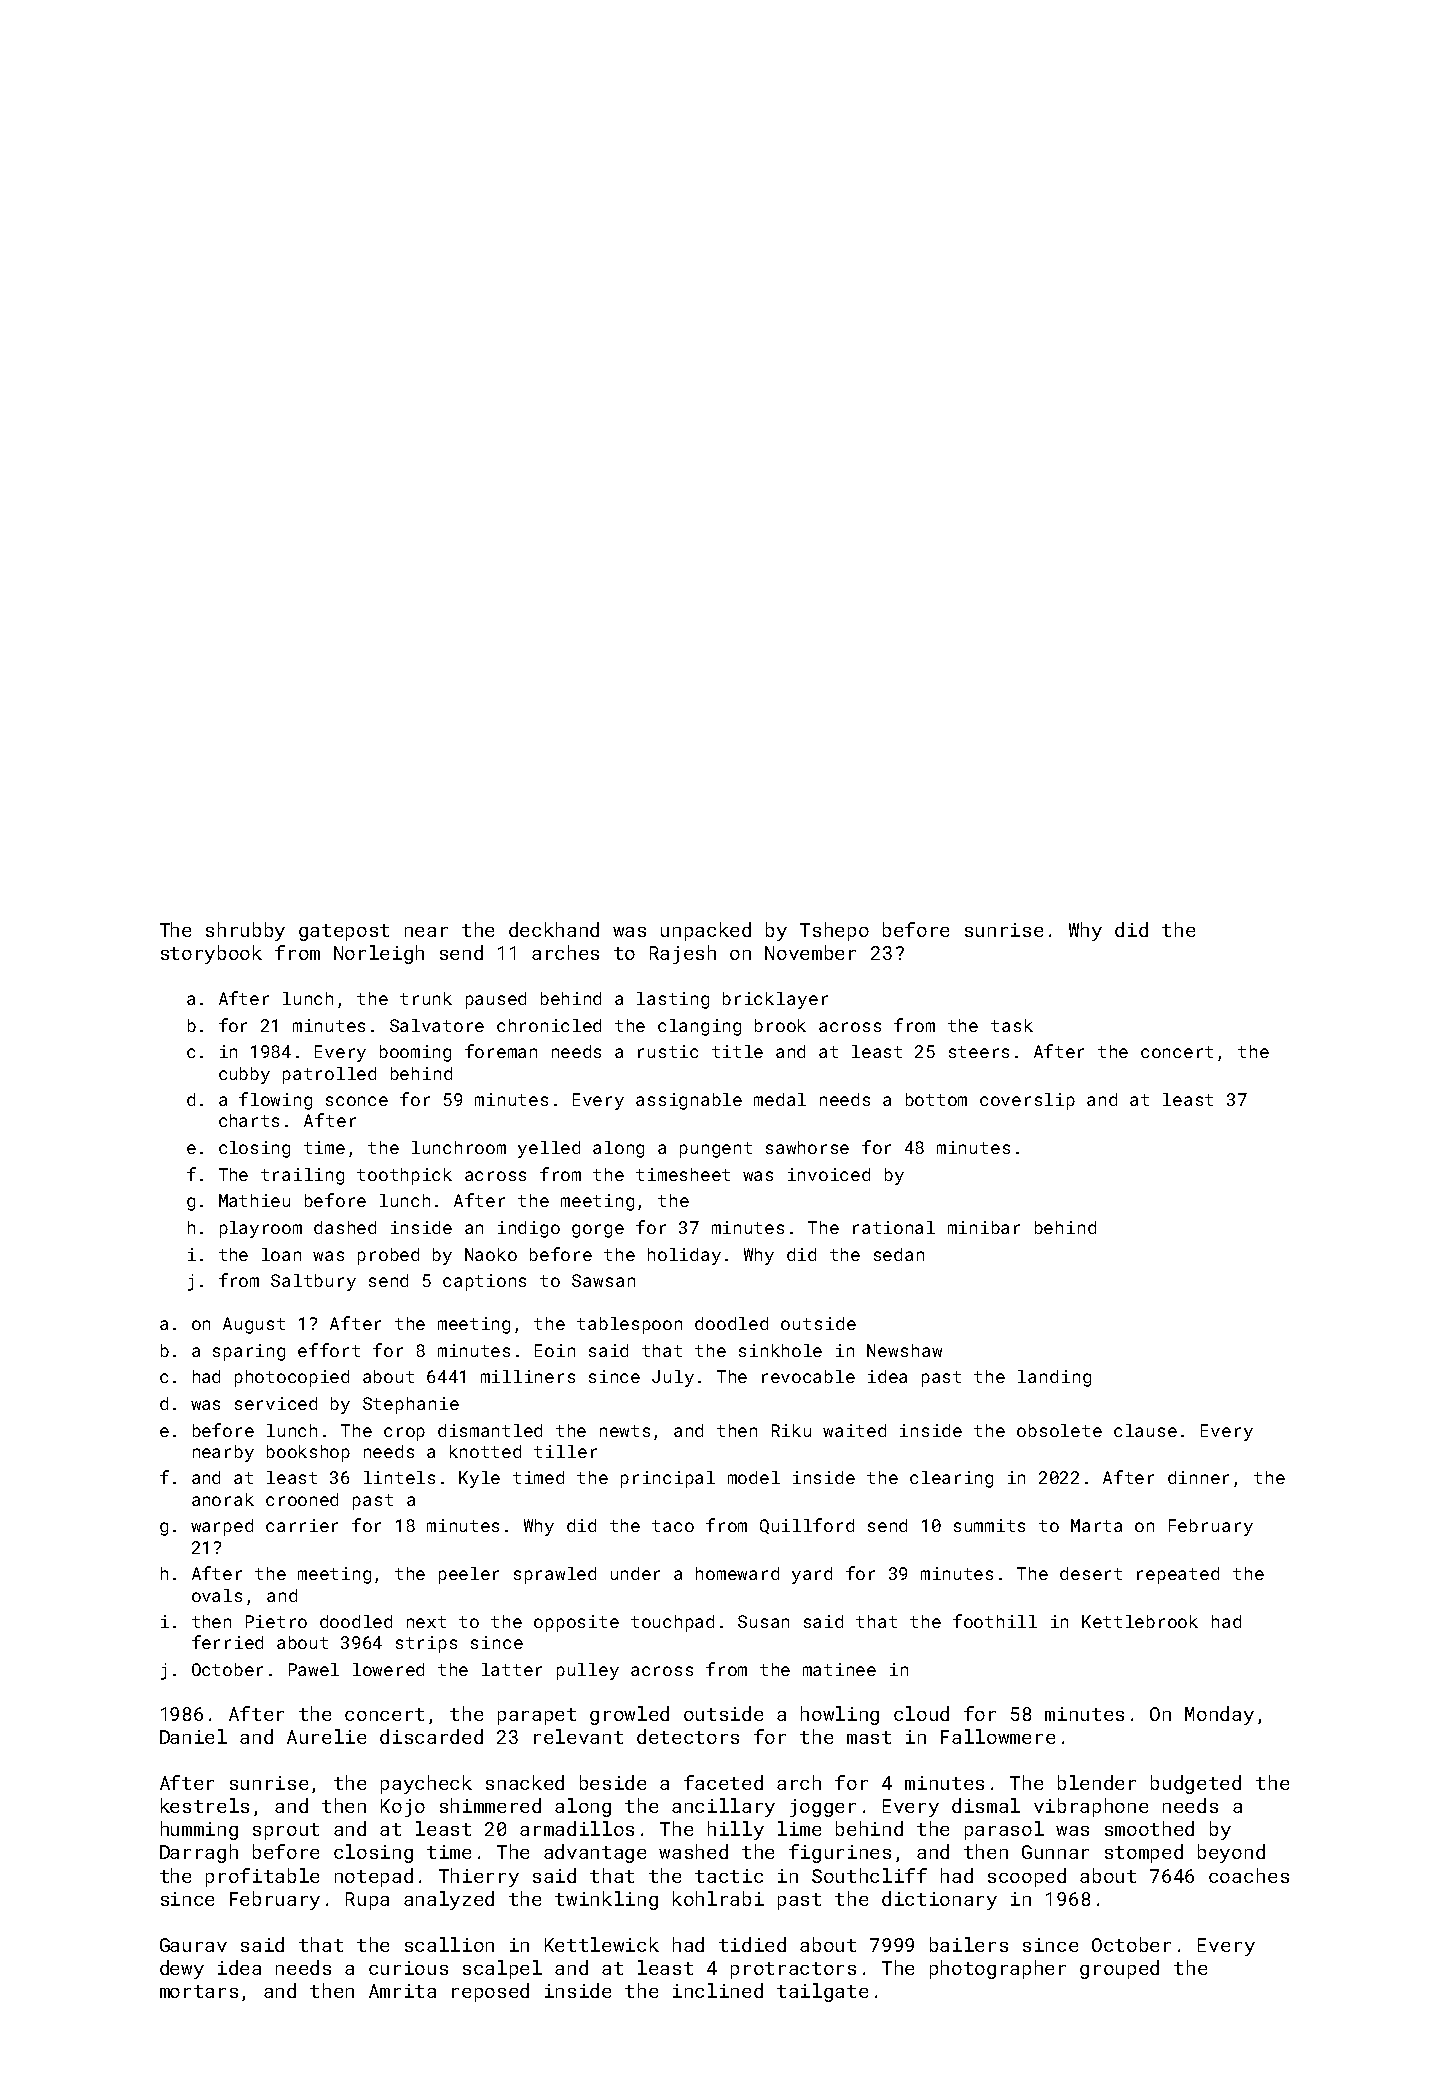 This screenshot has width=1450, height=2100. What do you see at coordinates (426, 998) in the screenshot?
I see `trunk` at bounding box center [426, 998].
